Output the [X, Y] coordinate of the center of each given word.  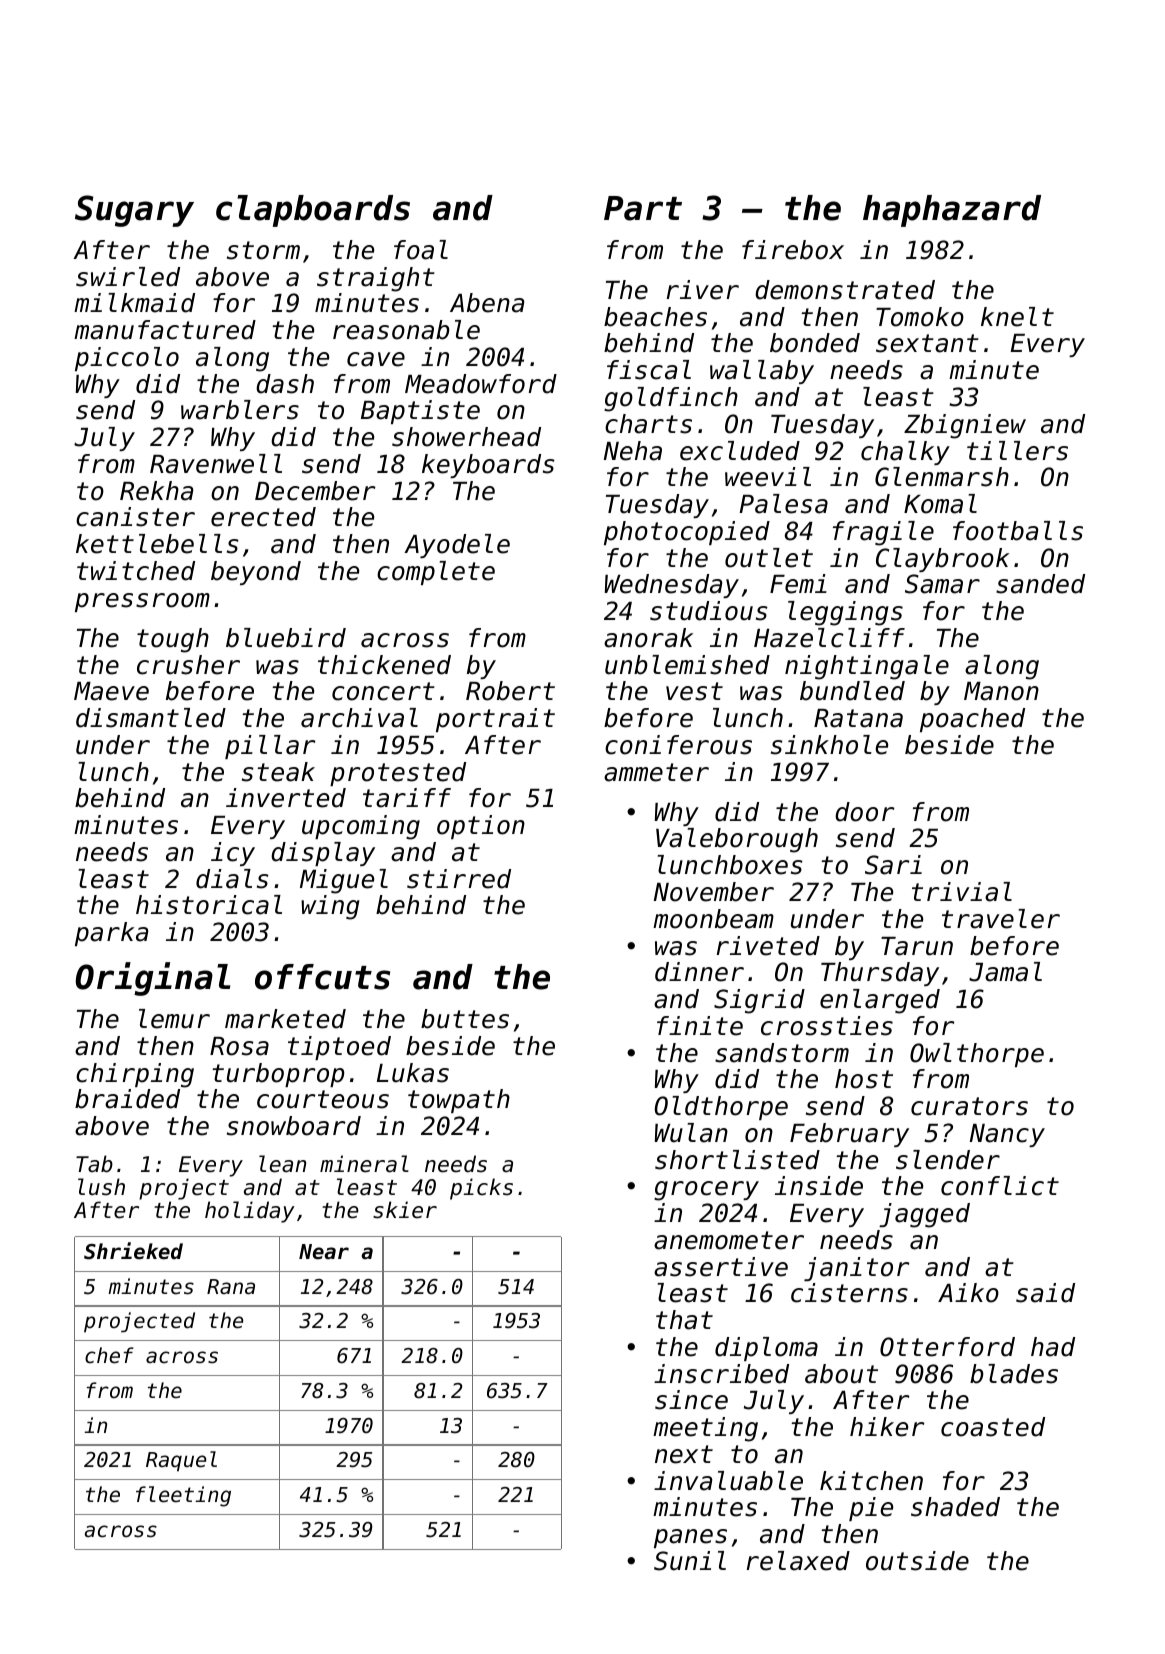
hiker [887, 1427]
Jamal [1005, 972]
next [684, 1454]
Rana [231, 1287]
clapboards [313, 211]
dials [232, 879]
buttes [465, 1019]
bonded [815, 343]
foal [421, 250]
